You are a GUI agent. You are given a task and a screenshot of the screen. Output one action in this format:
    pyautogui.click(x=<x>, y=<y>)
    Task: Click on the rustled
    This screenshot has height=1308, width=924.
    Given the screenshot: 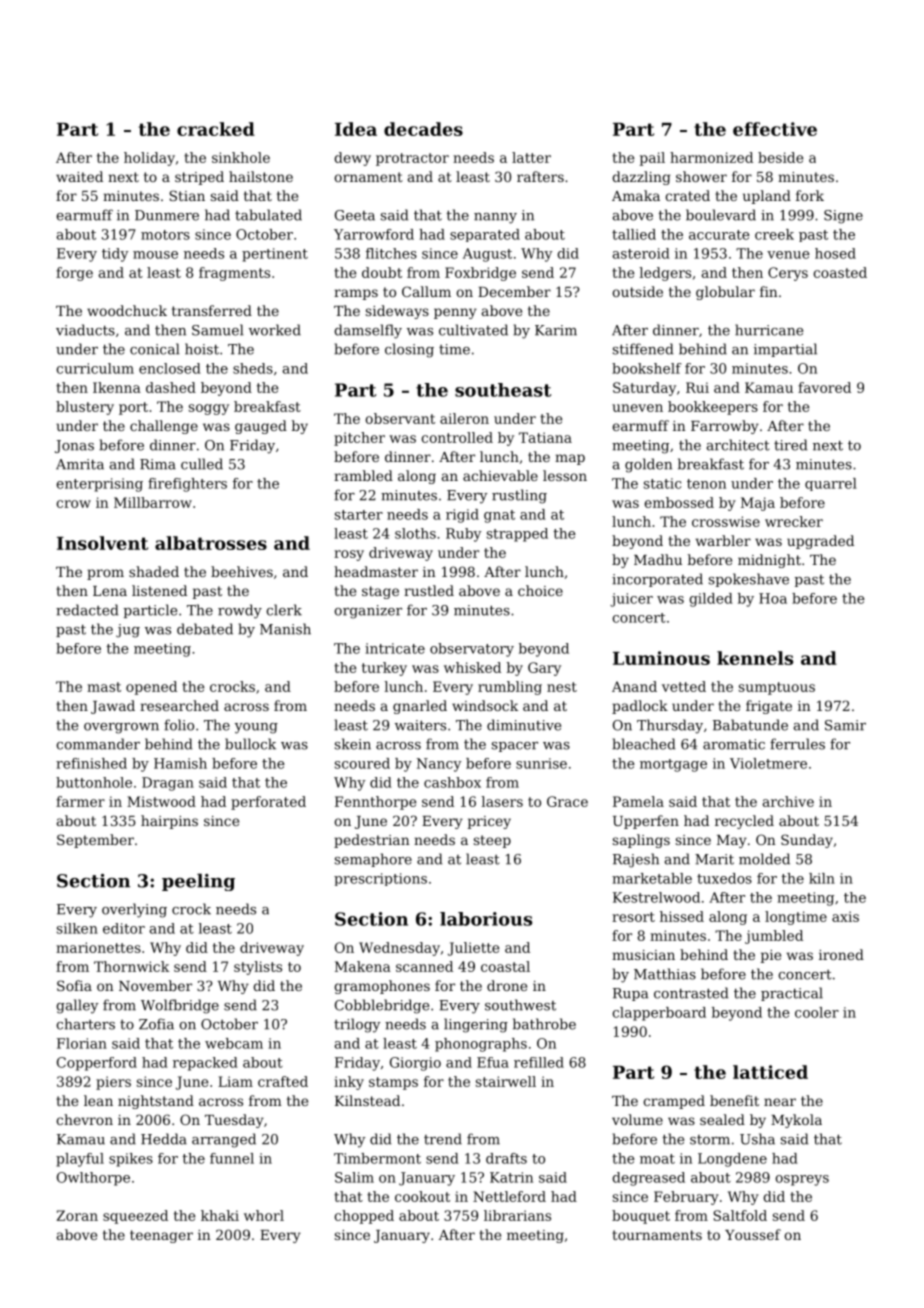 What is the action you would take?
    pyautogui.click(x=429, y=590)
